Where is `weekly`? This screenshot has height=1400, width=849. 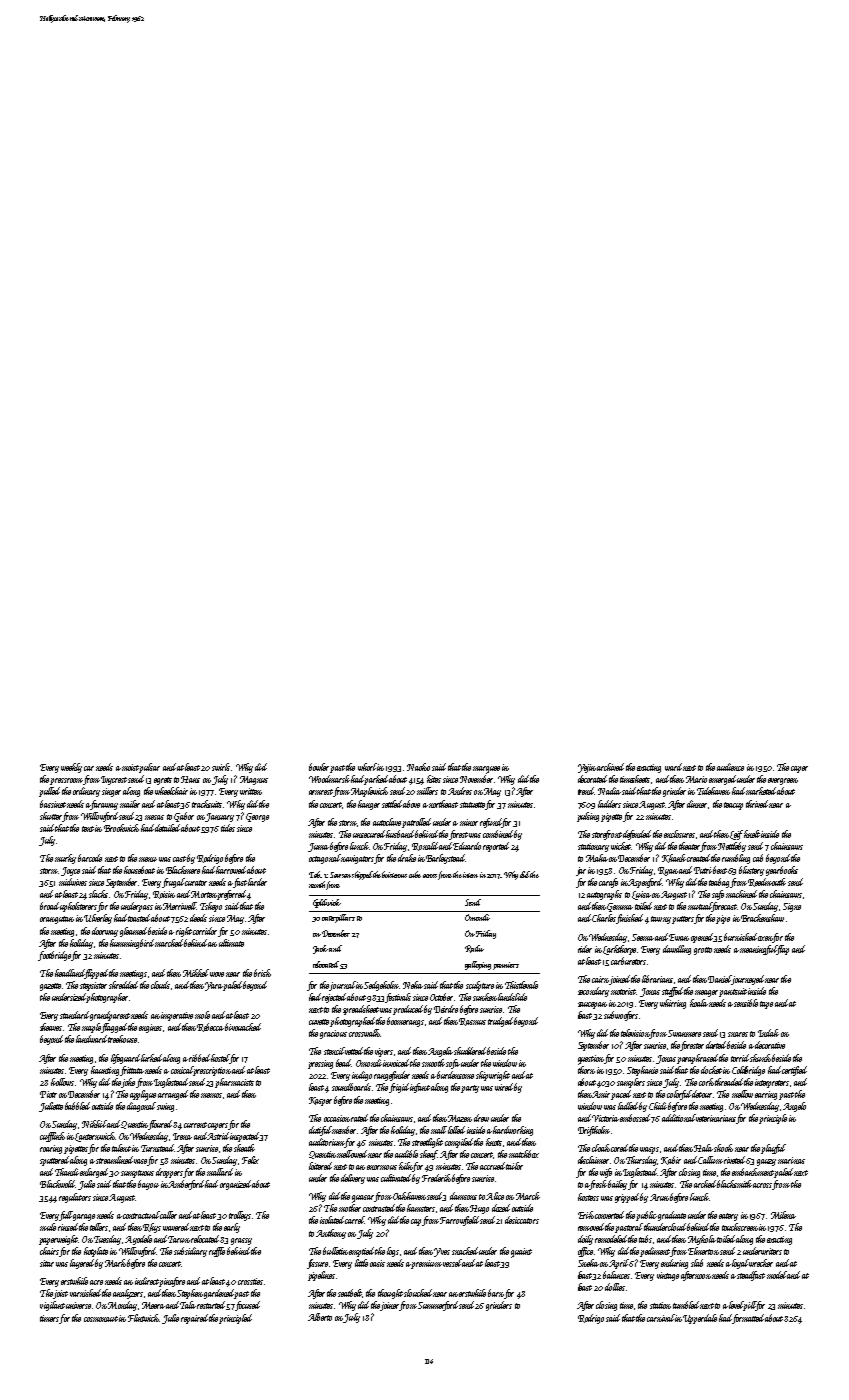
weekly is located at coordinates (71, 768).
